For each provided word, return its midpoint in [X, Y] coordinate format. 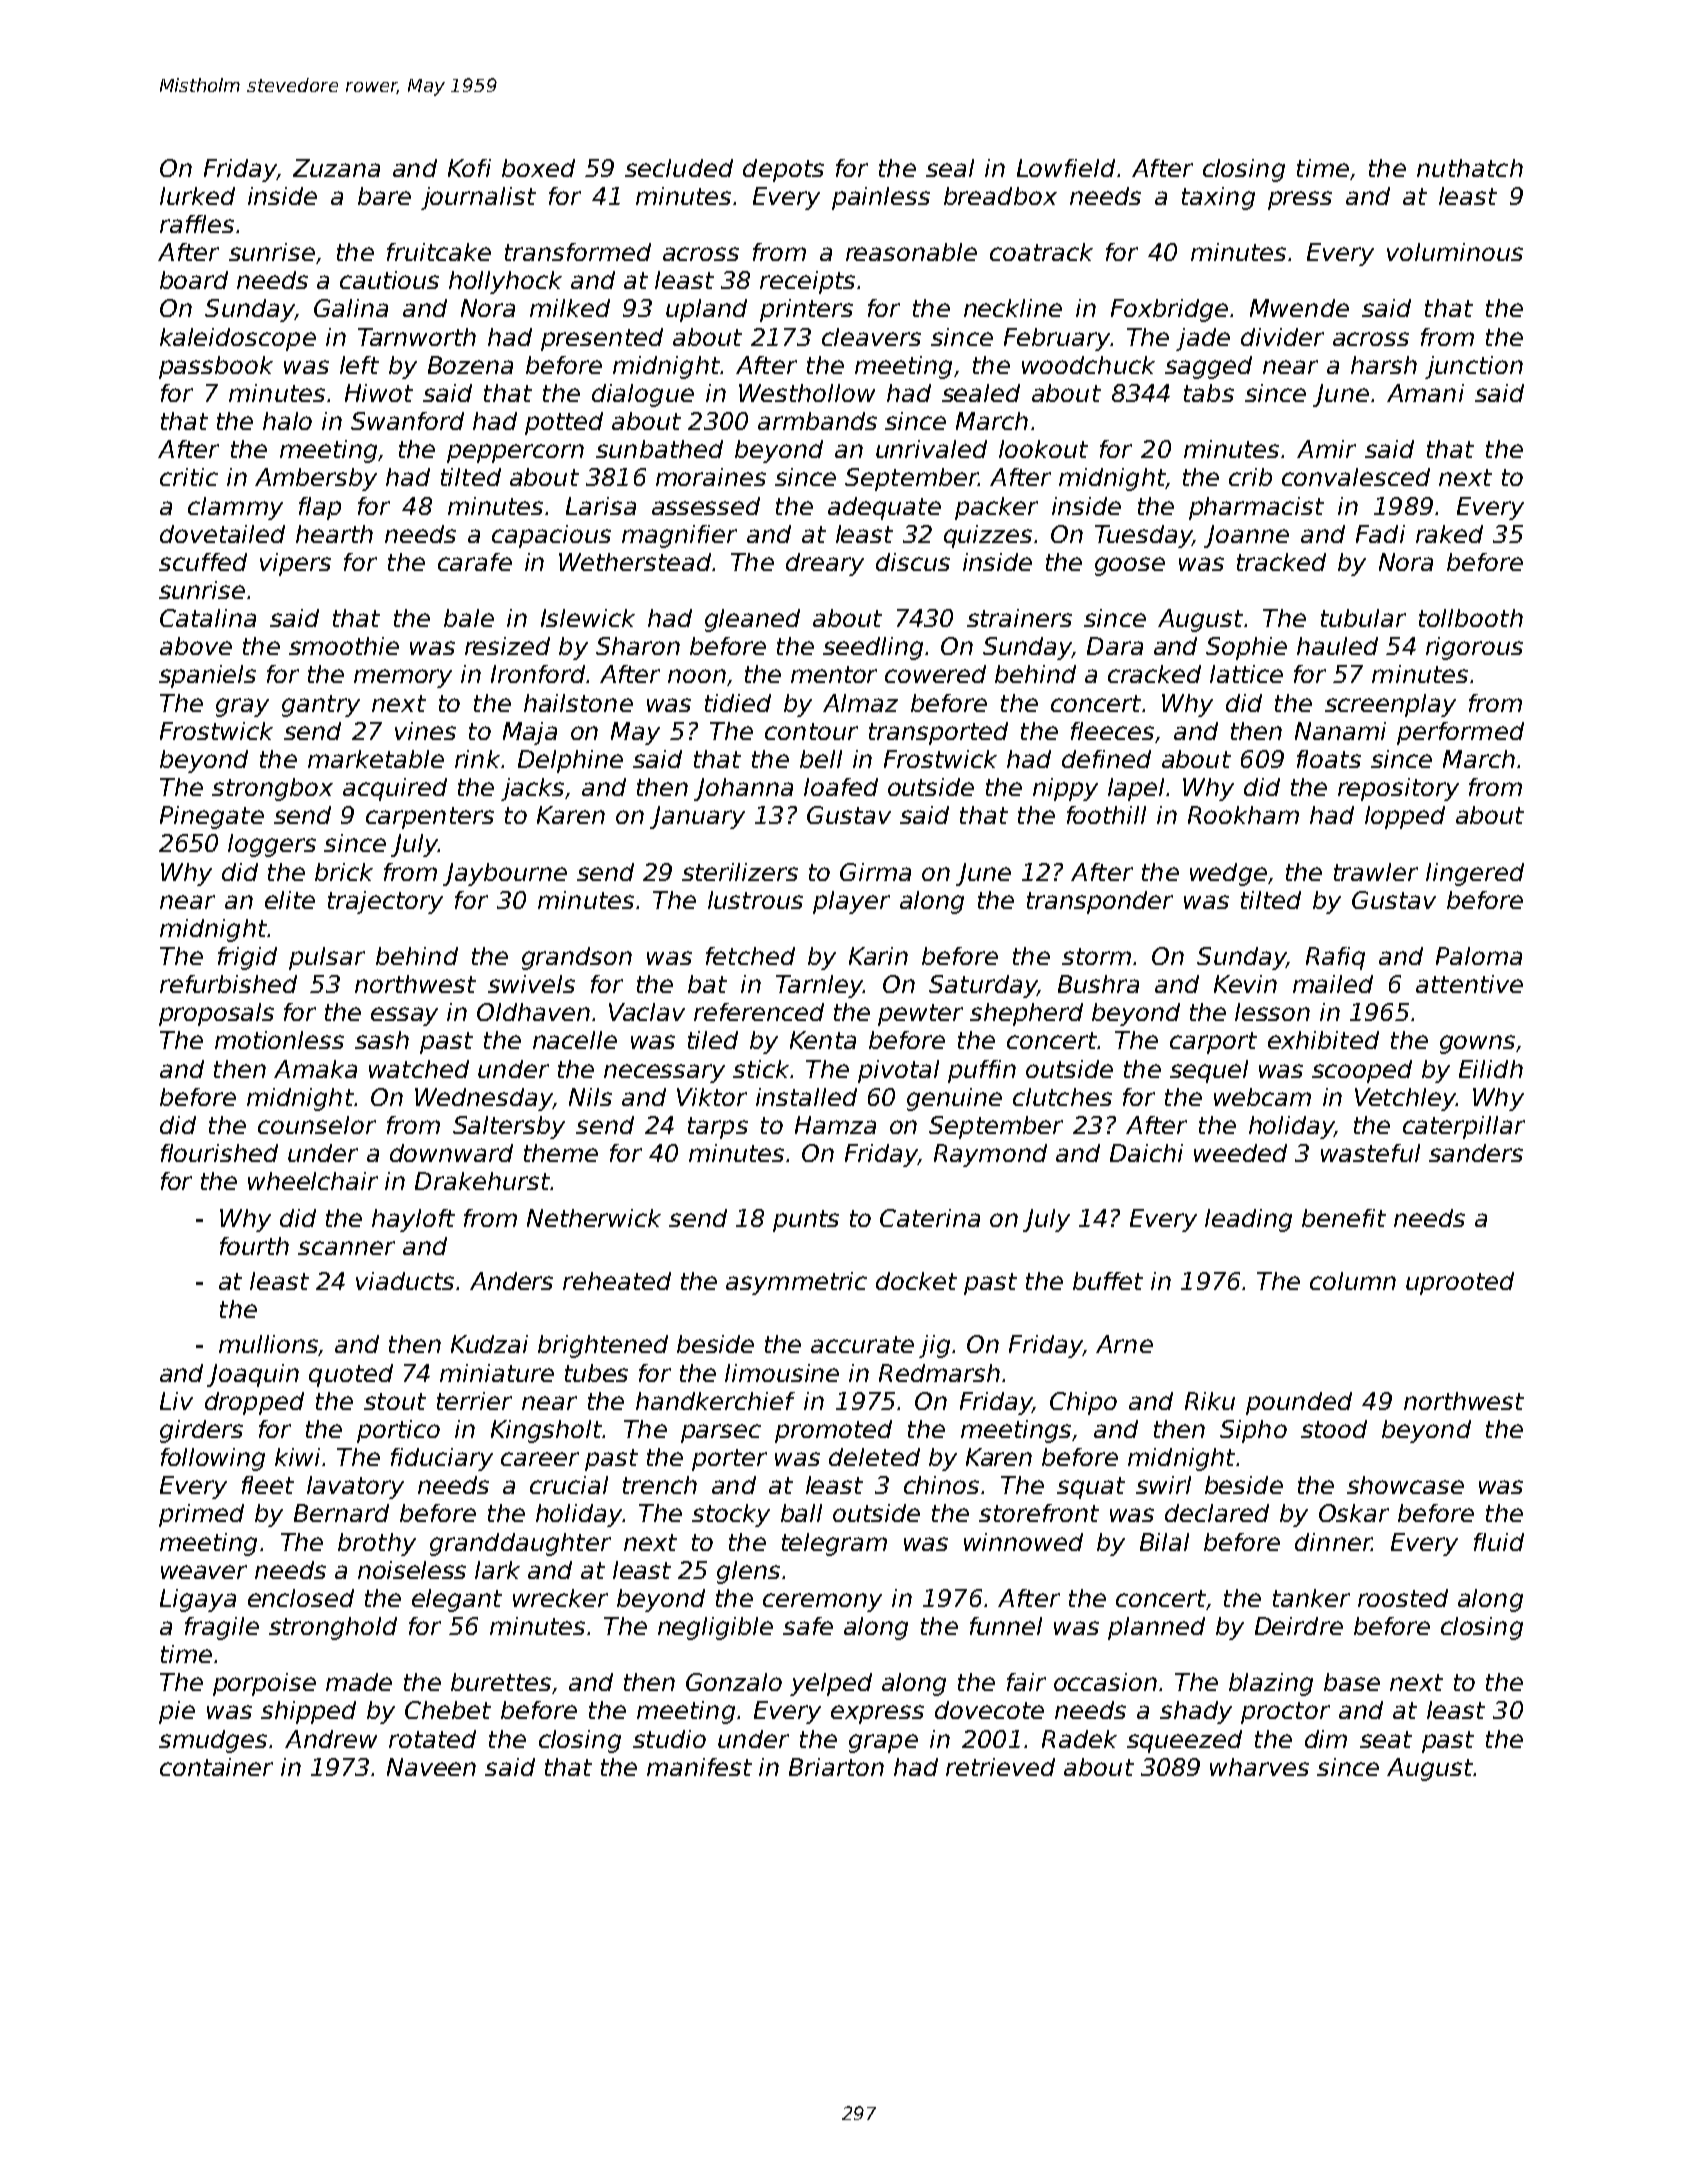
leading [1248, 1220]
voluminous [1455, 252]
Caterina [930, 1218]
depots [783, 170]
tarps [718, 1128]
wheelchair [313, 1181]
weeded [1240, 1153]
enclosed [301, 1598]
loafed [841, 787]
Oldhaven [533, 1012]
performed [1460, 733]
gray [242, 707]
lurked [197, 196]
